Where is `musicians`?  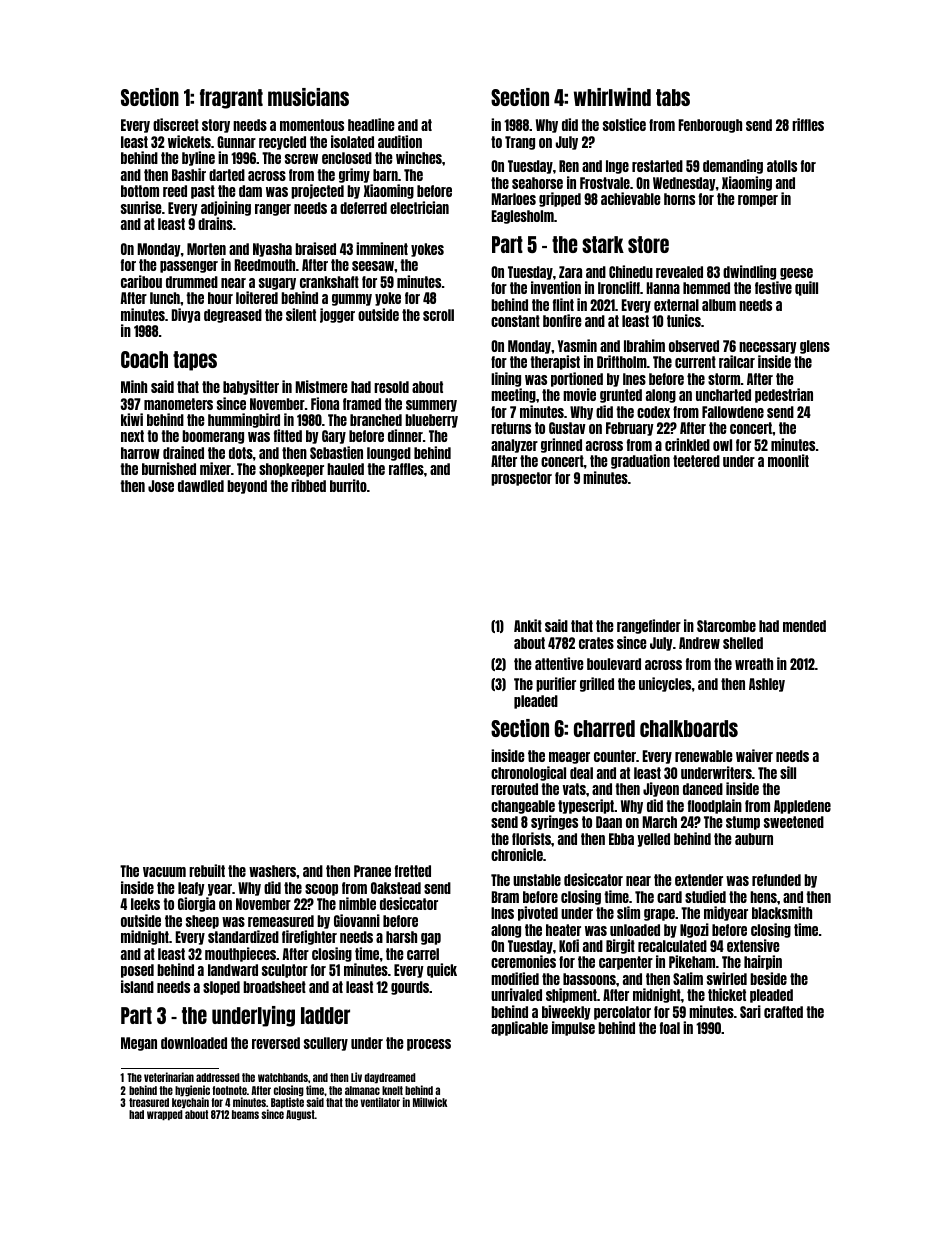 musicians is located at coordinates (308, 97).
